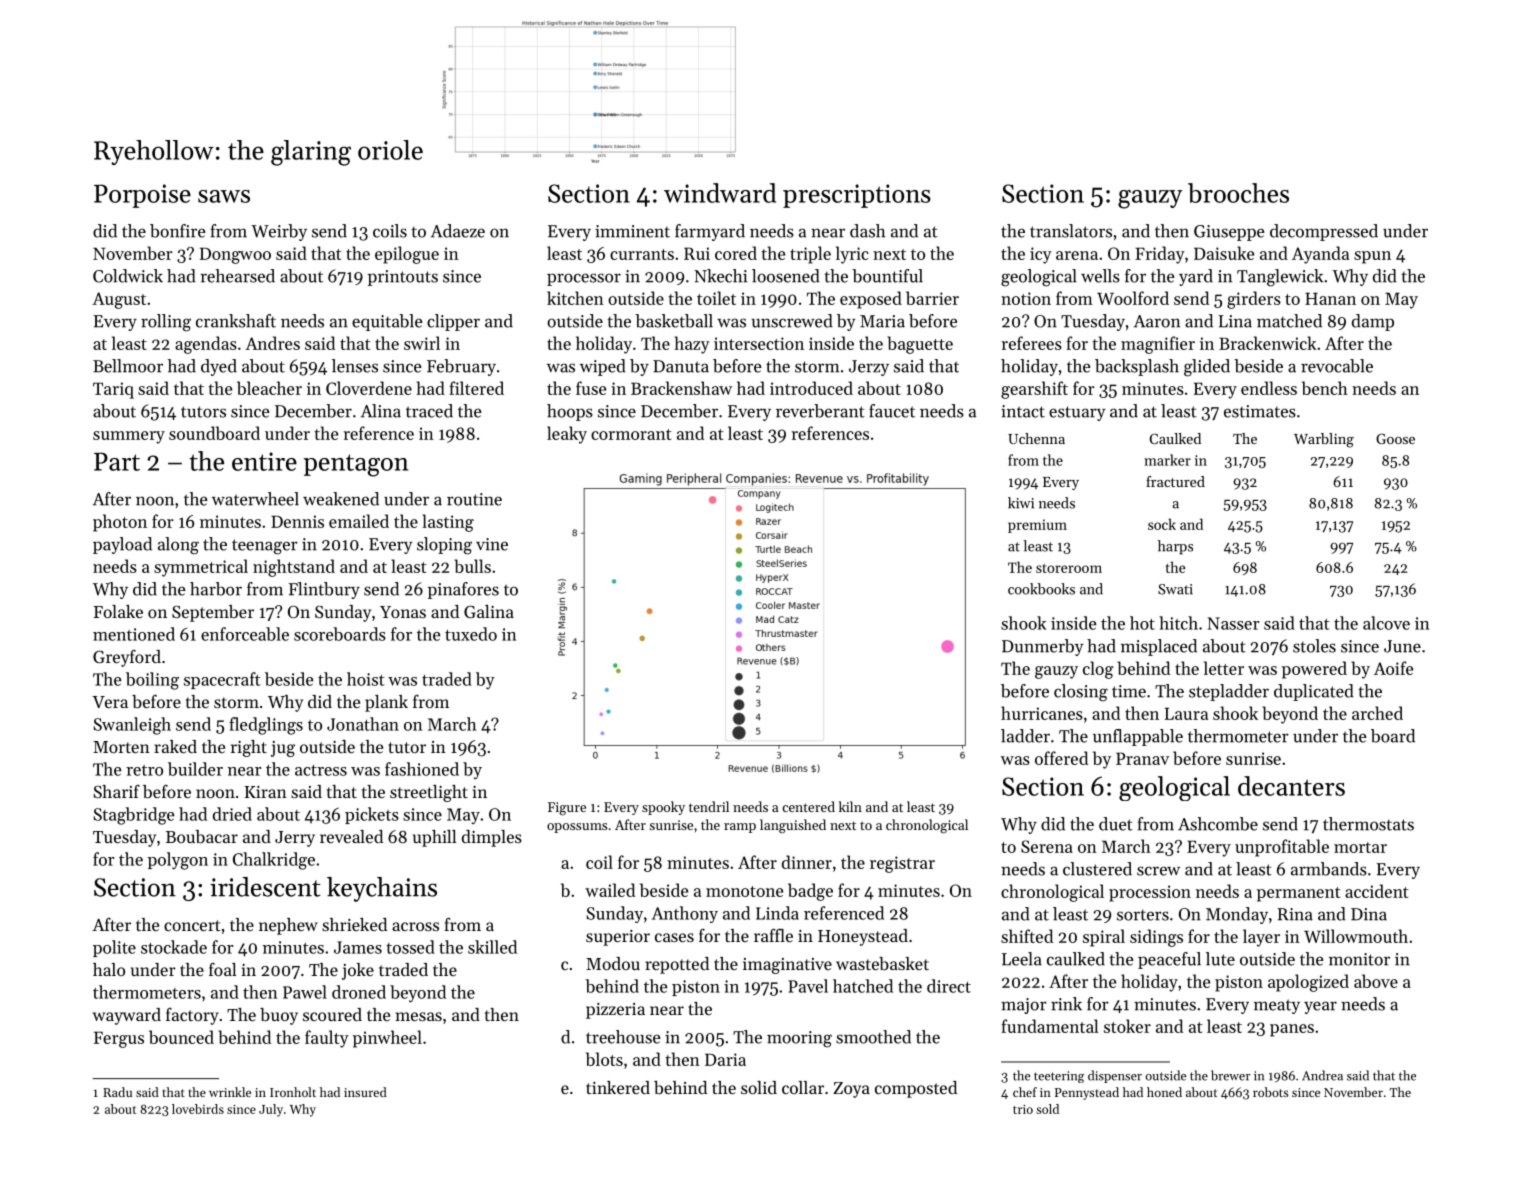 Image resolution: width=1524 pixels, height=1178 pixels. I want to click on tendril, so click(709, 806).
